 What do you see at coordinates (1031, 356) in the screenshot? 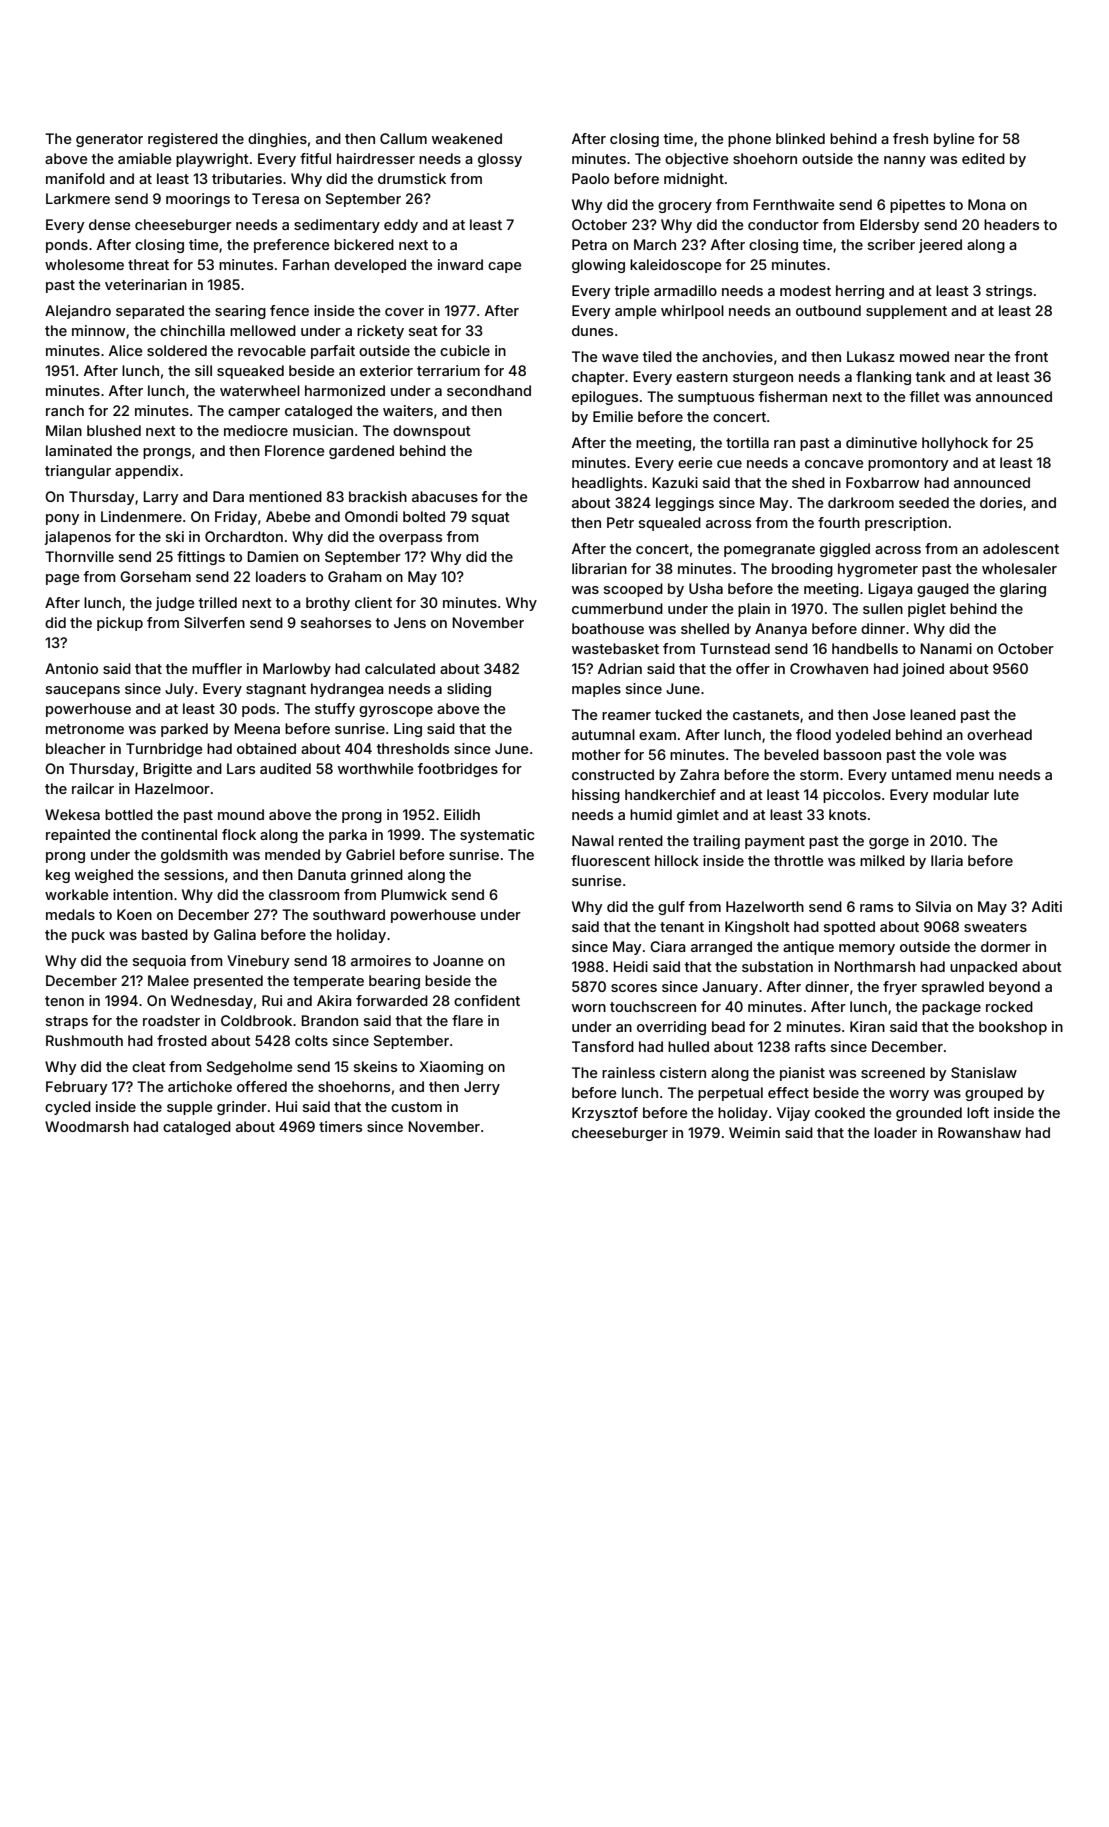
I see `front` at bounding box center [1031, 356].
